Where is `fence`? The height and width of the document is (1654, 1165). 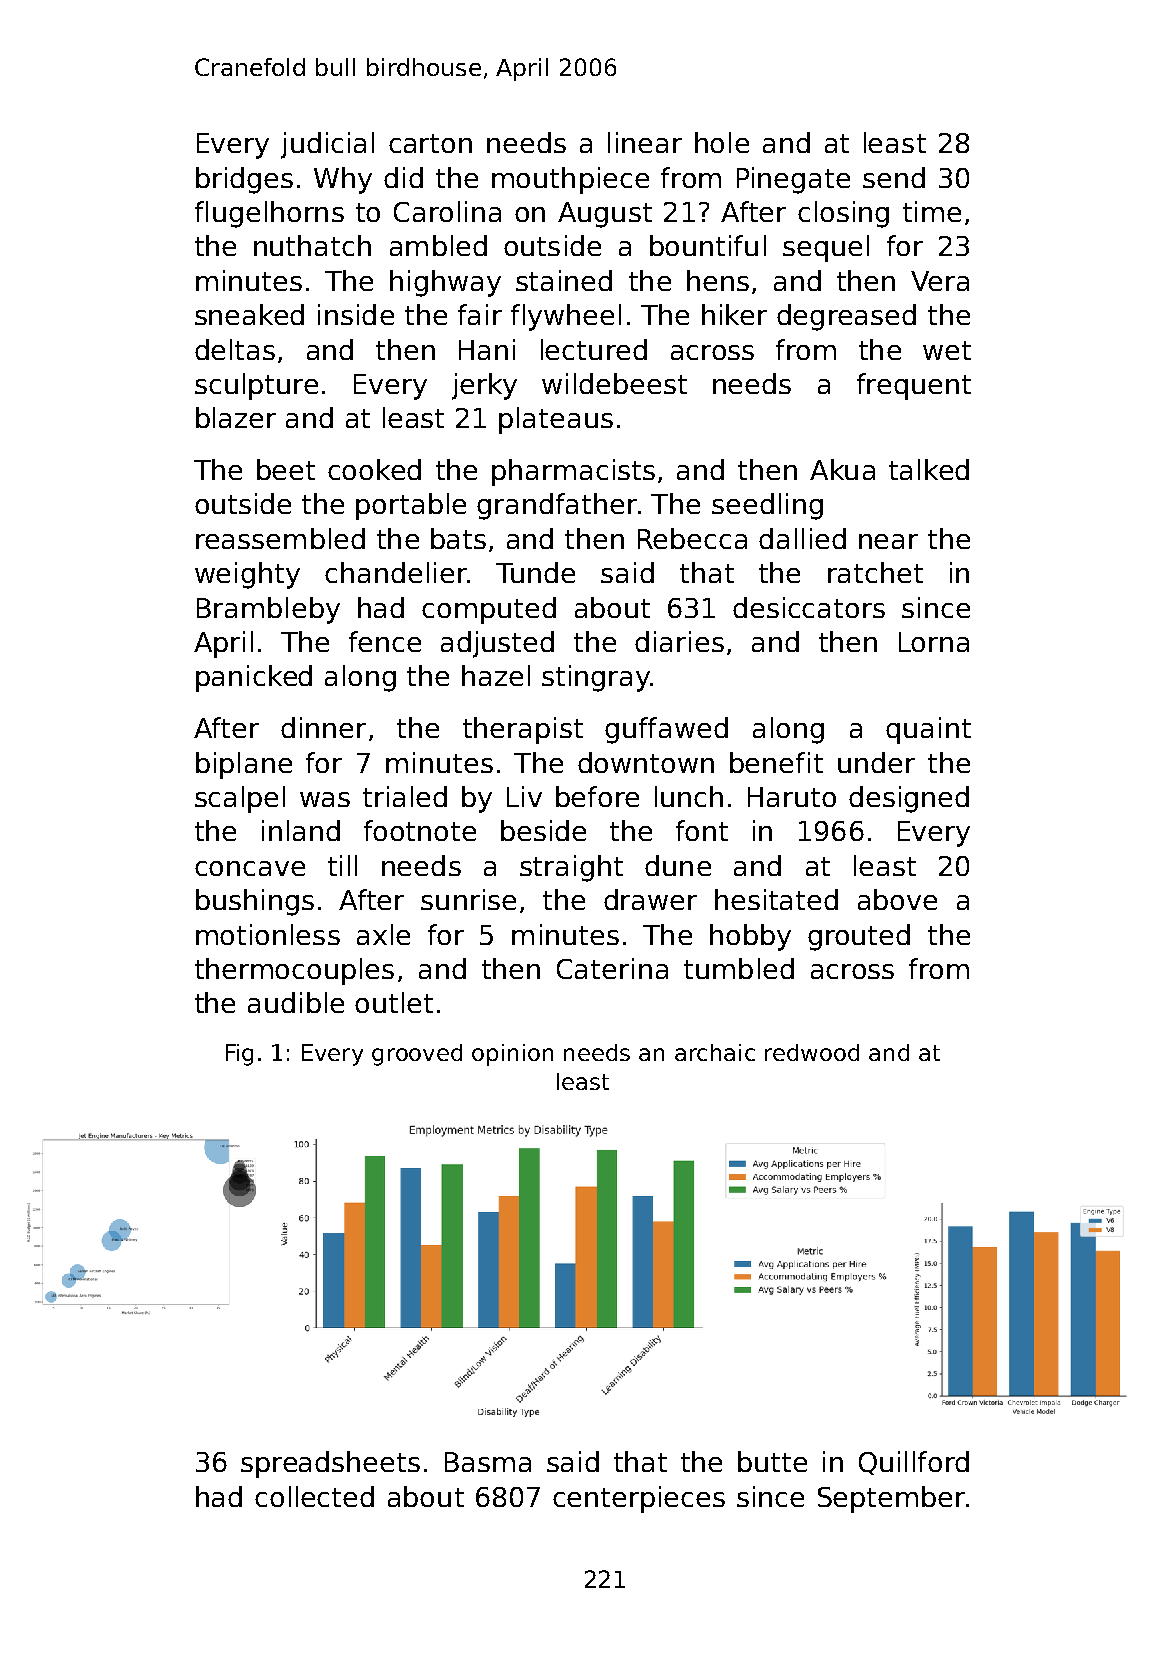 fence is located at coordinates (385, 641).
